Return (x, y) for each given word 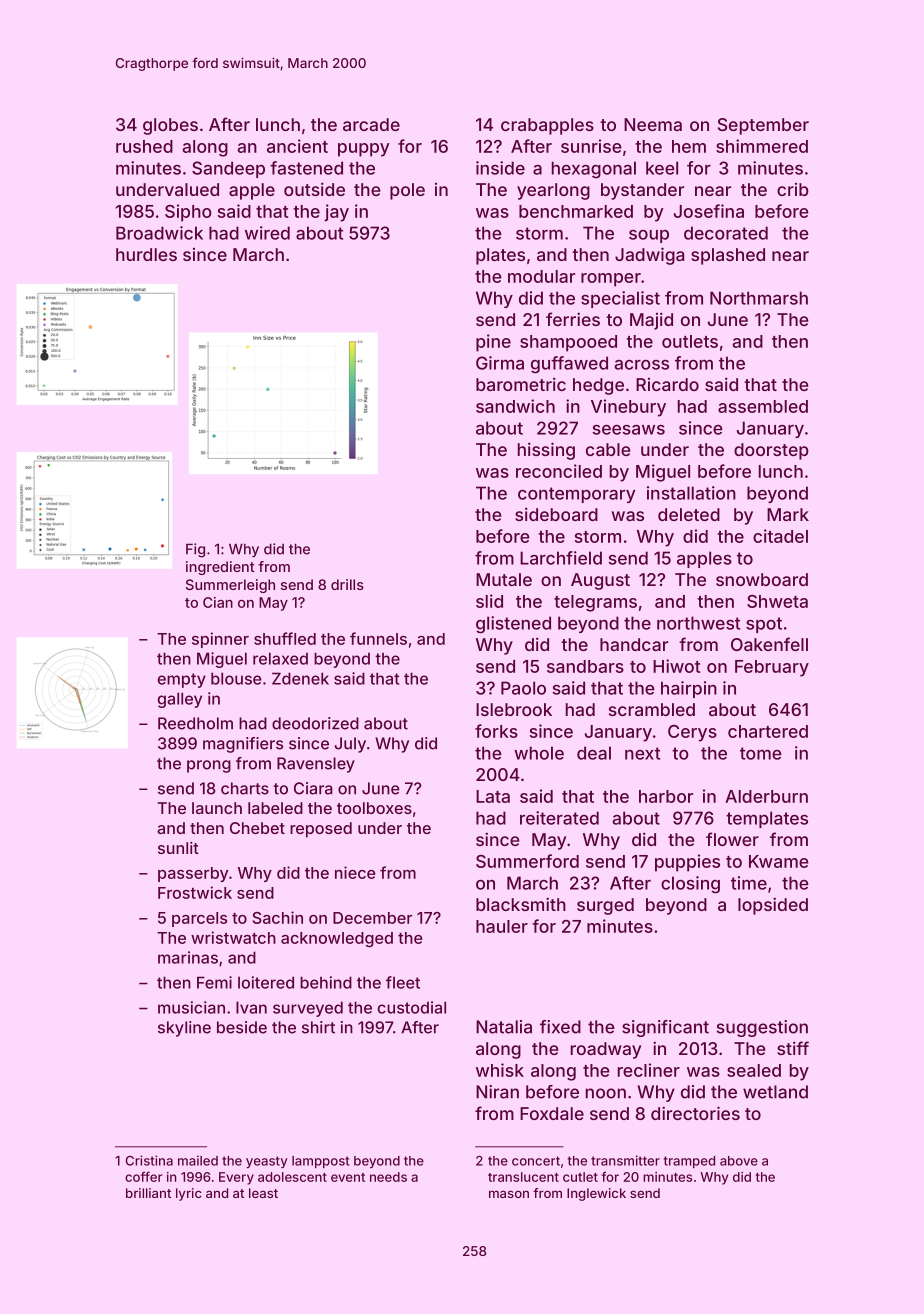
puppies (687, 863)
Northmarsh (759, 298)
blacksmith (521, 904)
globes (170, 126)
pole (407, 191)
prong (209, 766)
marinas (188, 957)
